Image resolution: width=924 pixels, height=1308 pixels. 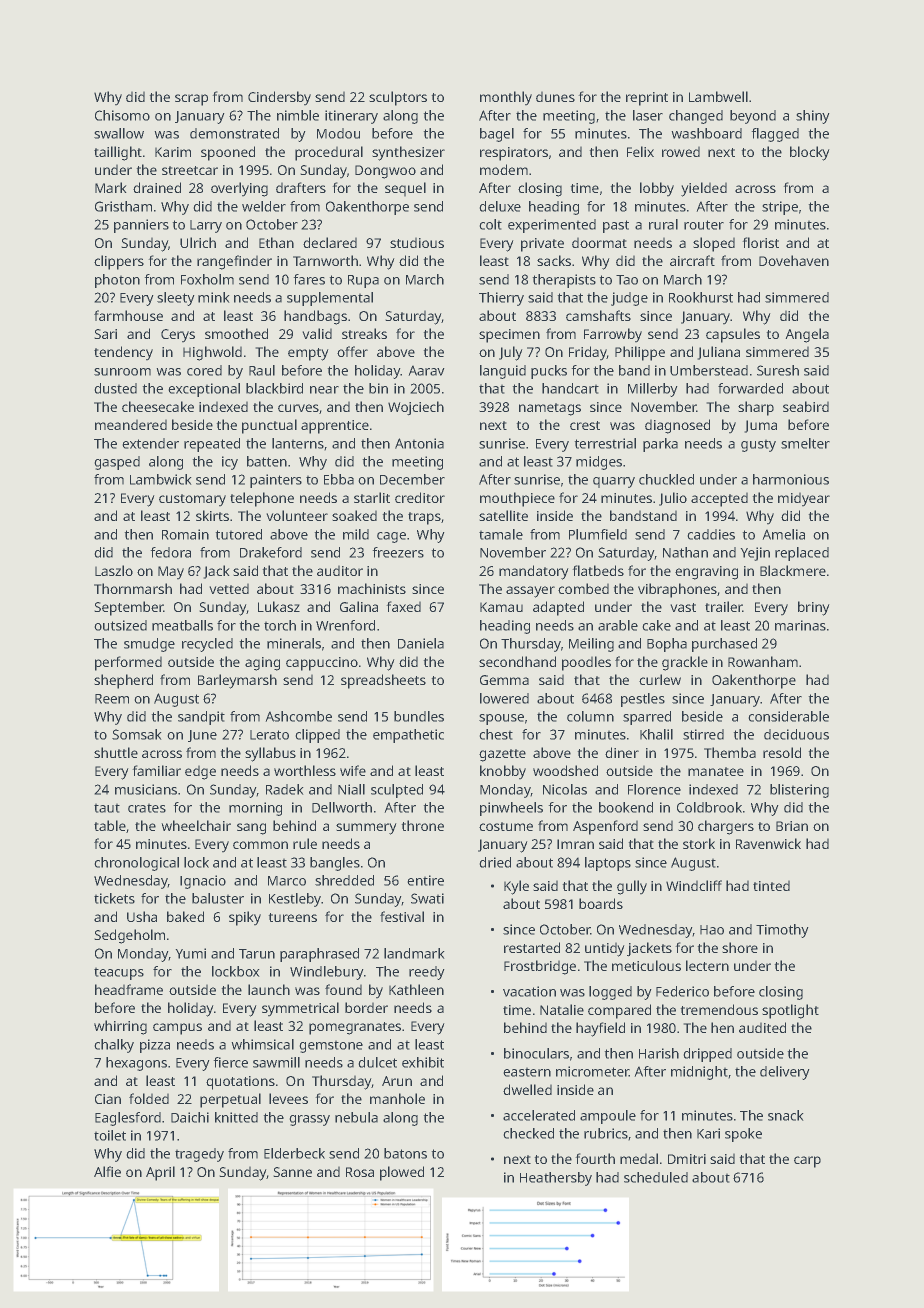 I want to click on Thornmarsh, so click(x=133, y=588).
